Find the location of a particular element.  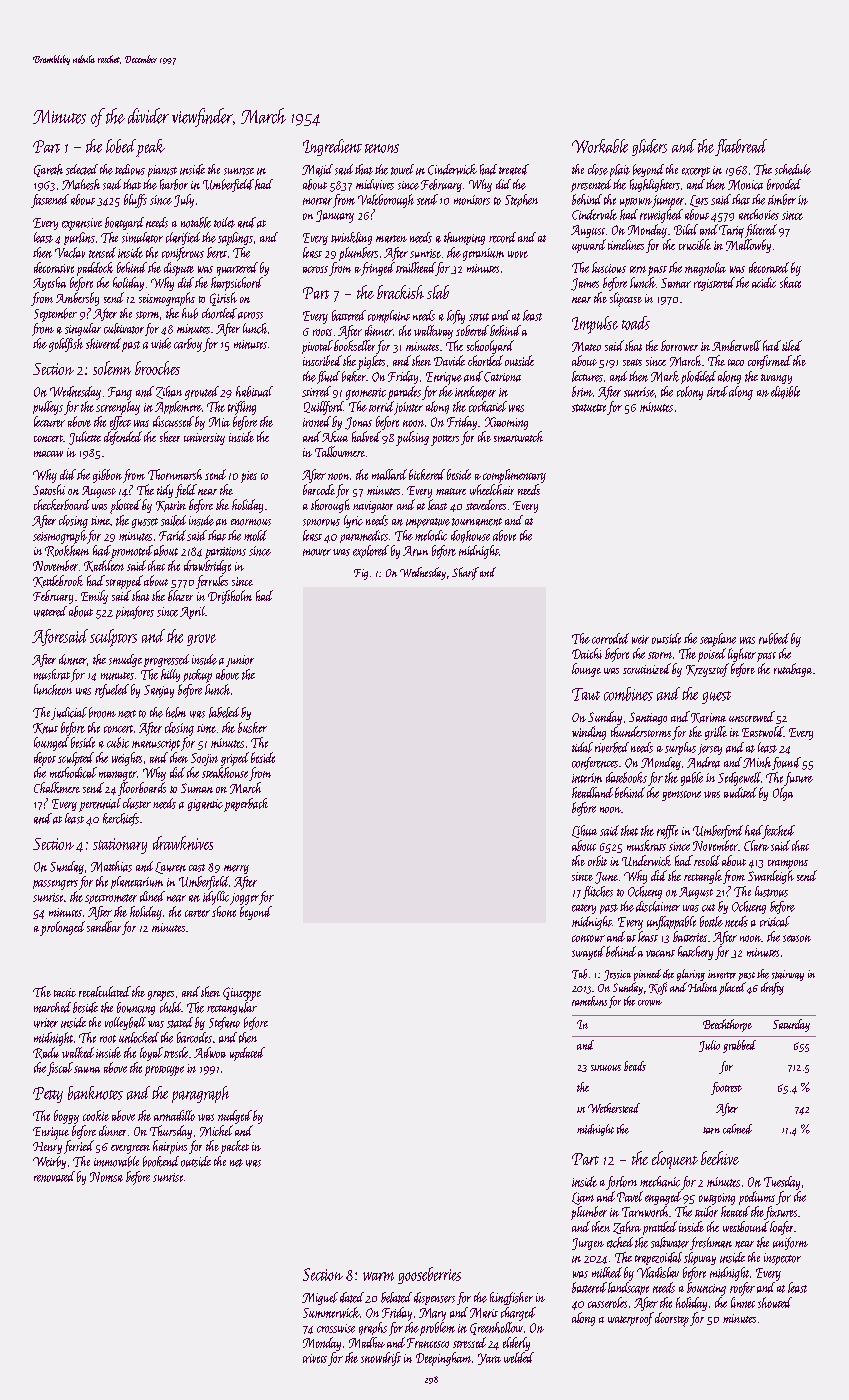

Gareth is located at coordinates (48, 170).
